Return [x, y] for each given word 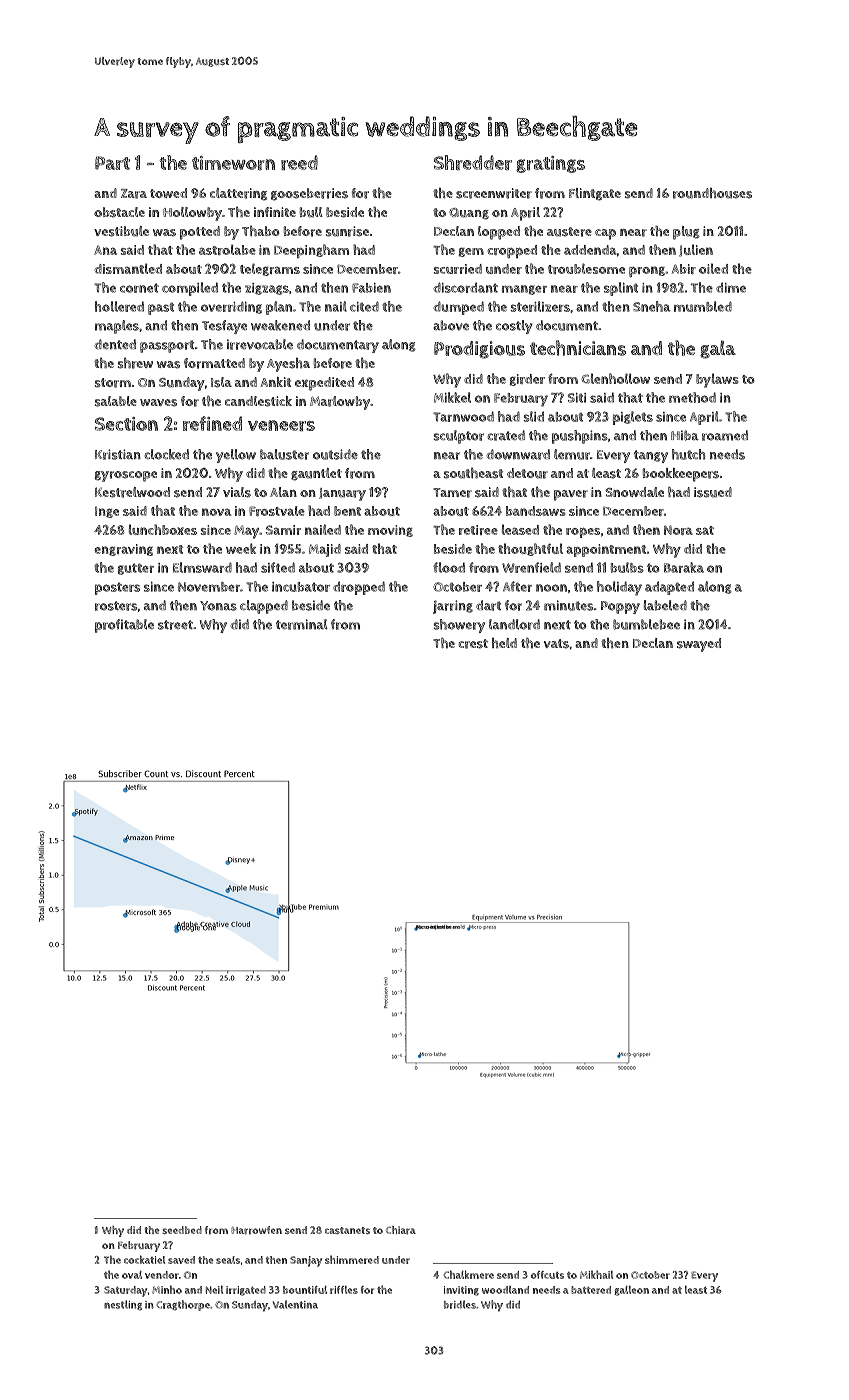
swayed [699, 645]
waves [158, 403]
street [175, 625]
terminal [302, 624]
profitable [124, 626]
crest [473, 644]
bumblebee [646, 624]
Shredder [473, 162]
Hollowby [192, 214]
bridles [460, 1304]
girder [527, 380]
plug [686, 233]
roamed [725, 435]
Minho [167, 1289]
